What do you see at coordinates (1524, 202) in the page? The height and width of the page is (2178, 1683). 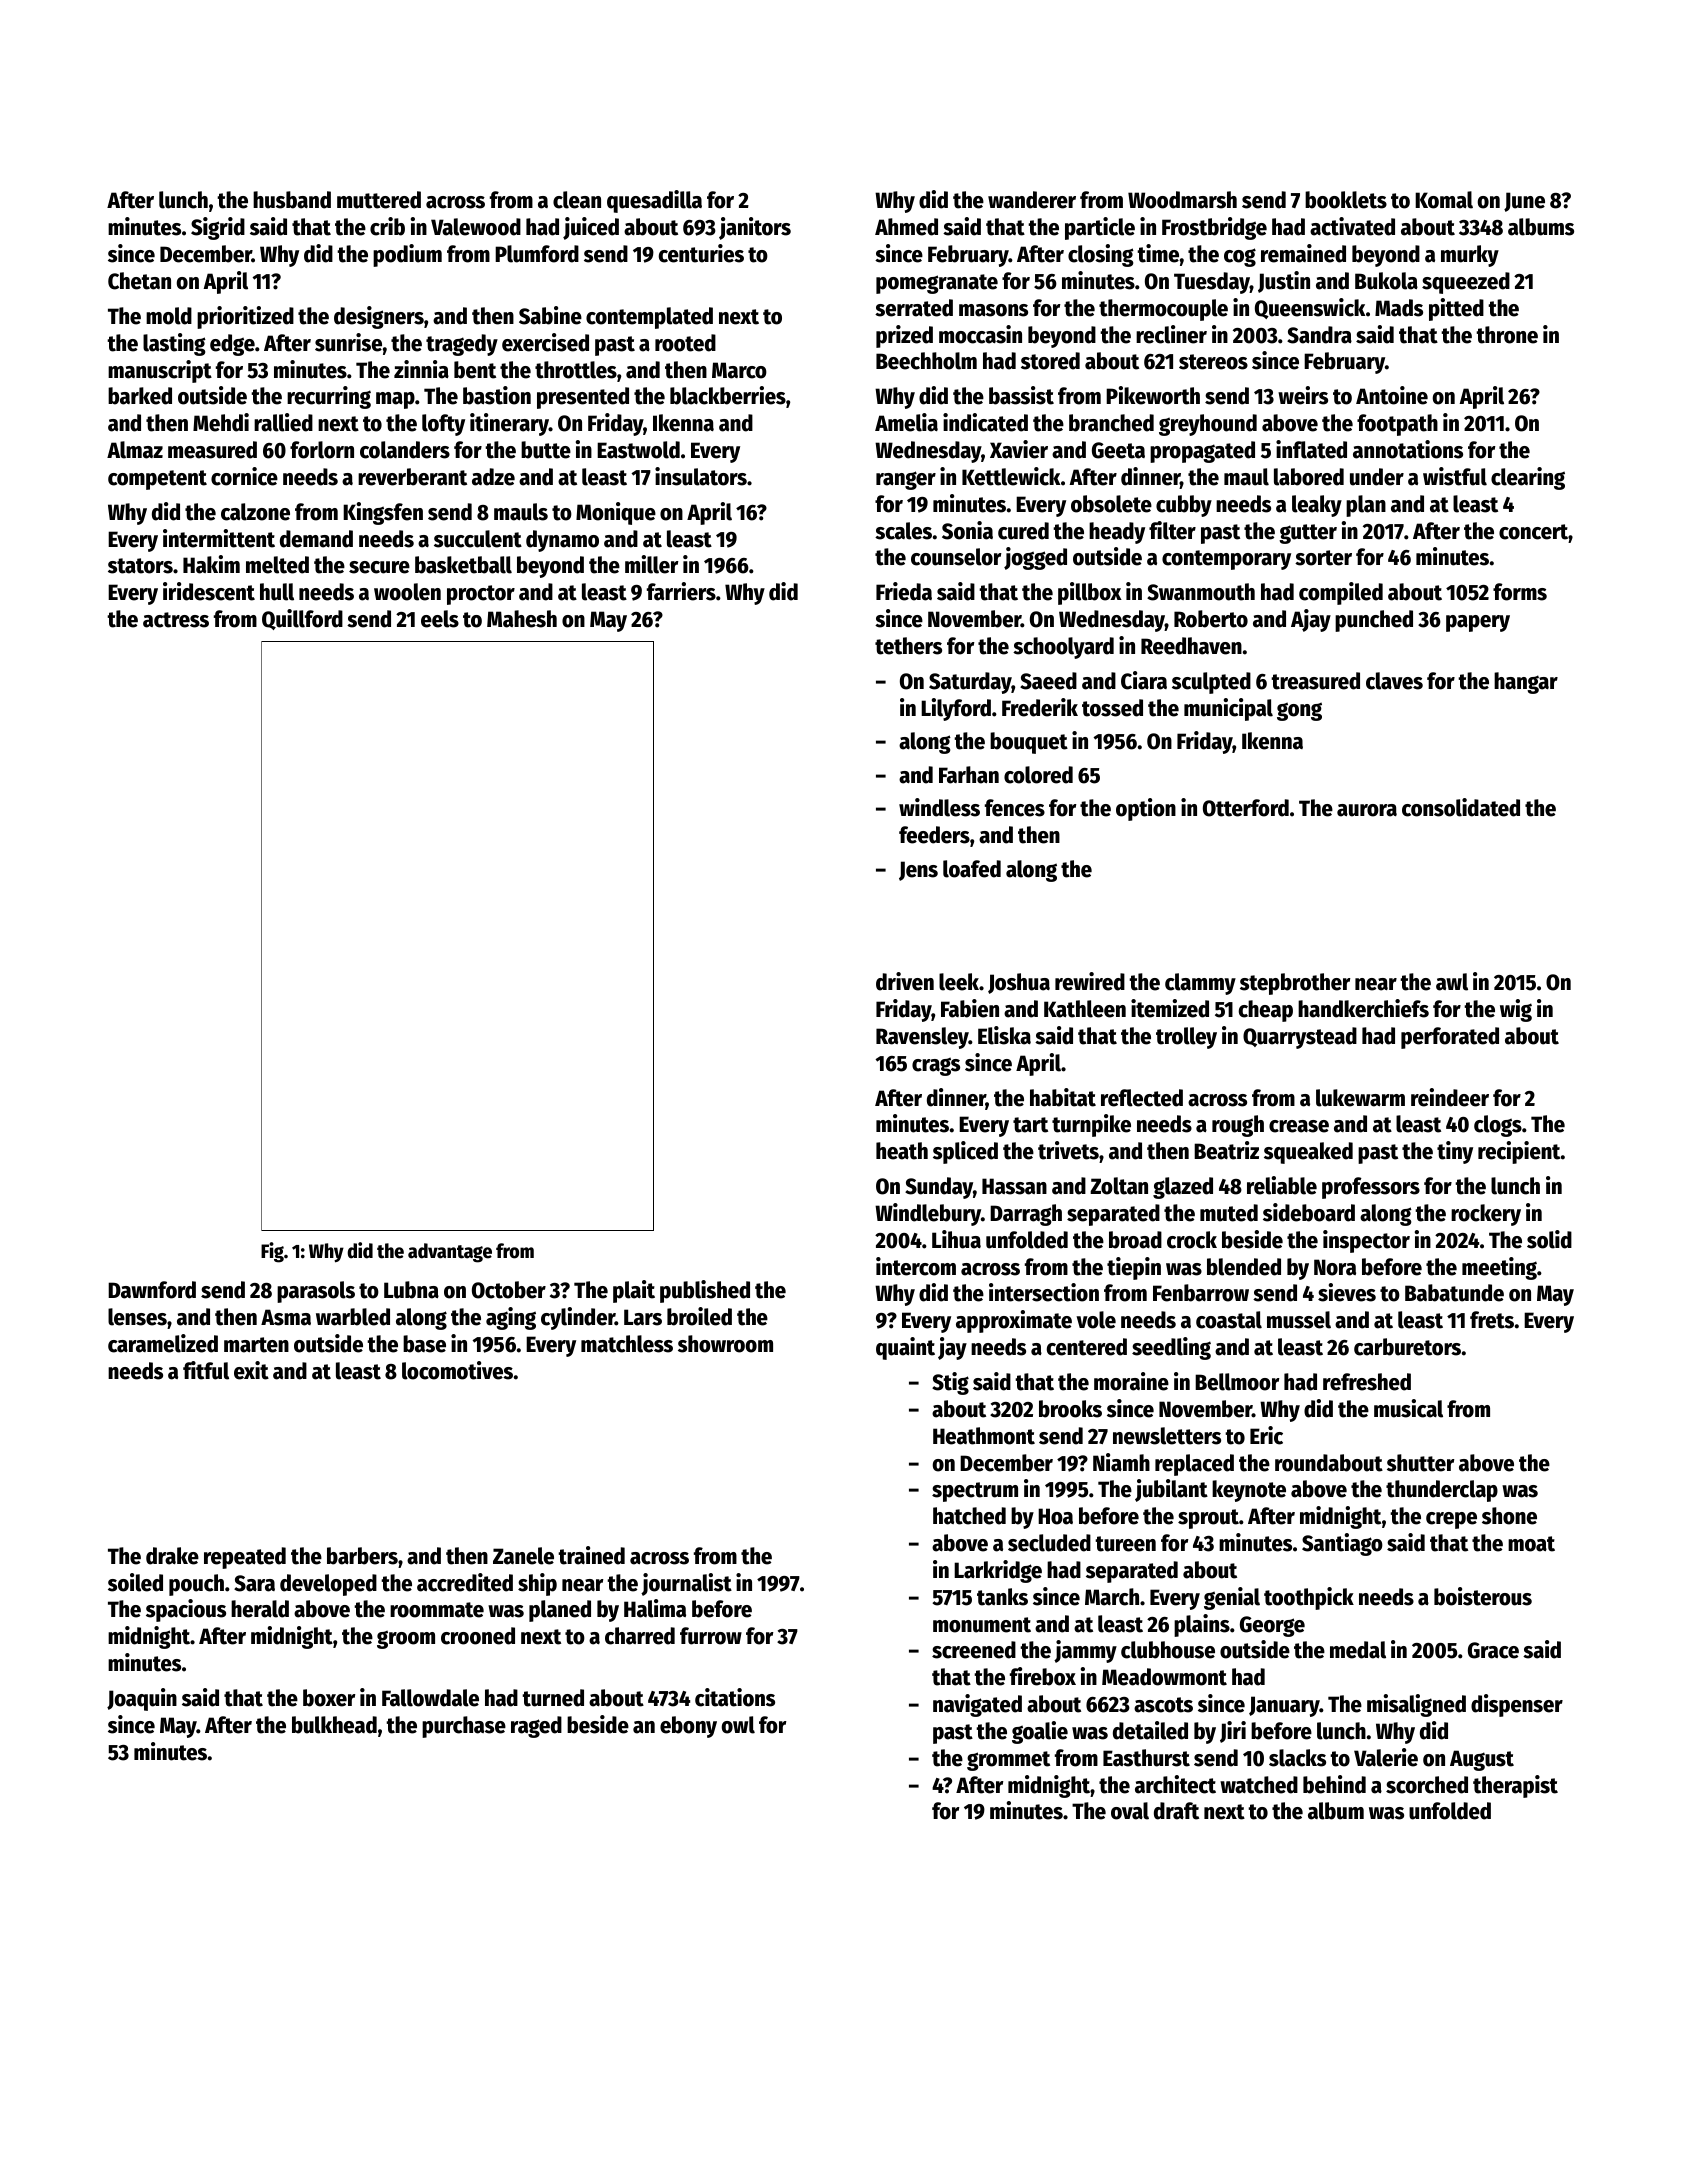 I see `June` at bounding box center [1524, 202].
